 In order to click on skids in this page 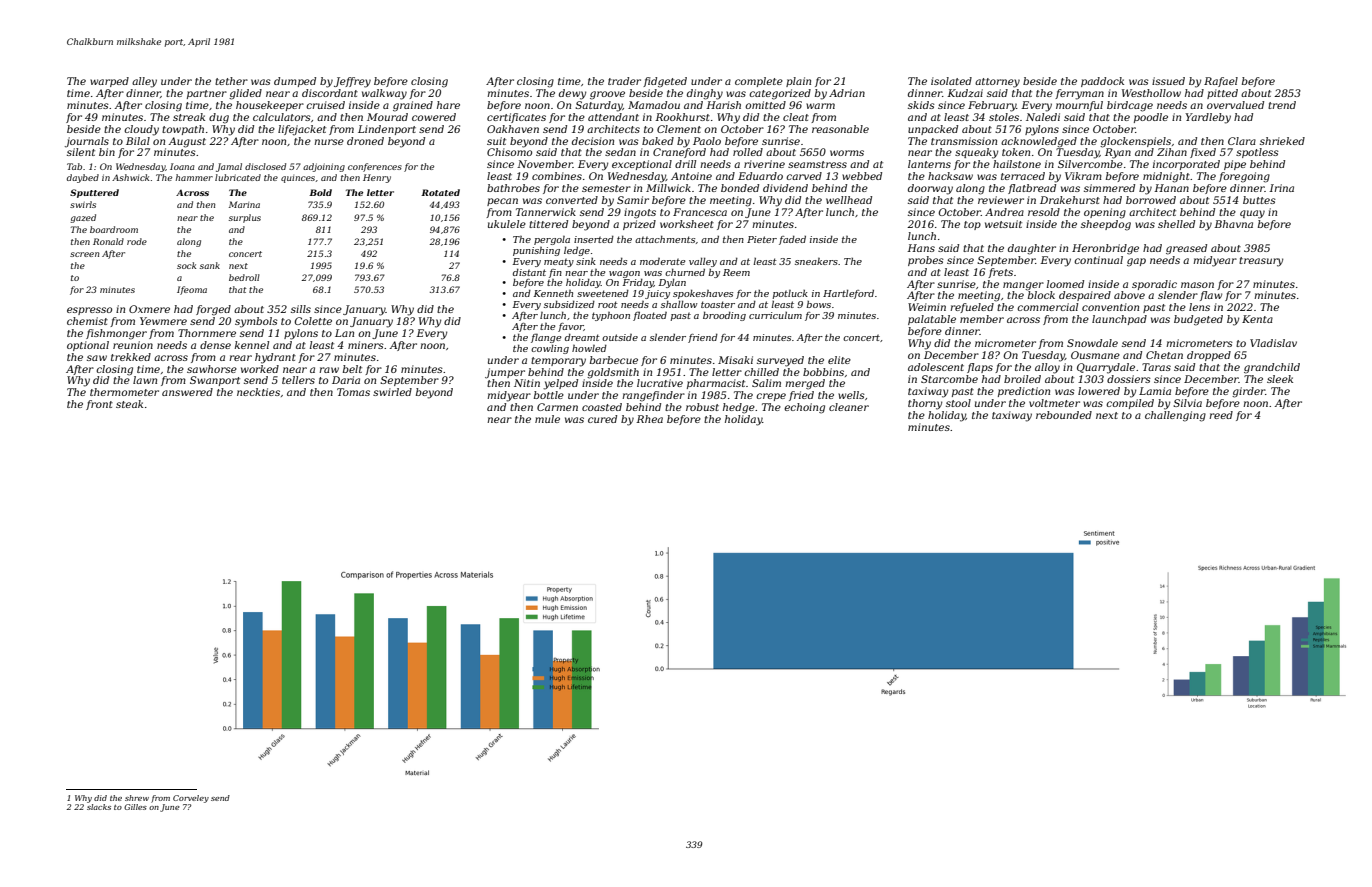, I will do `click(921, 105)`.
